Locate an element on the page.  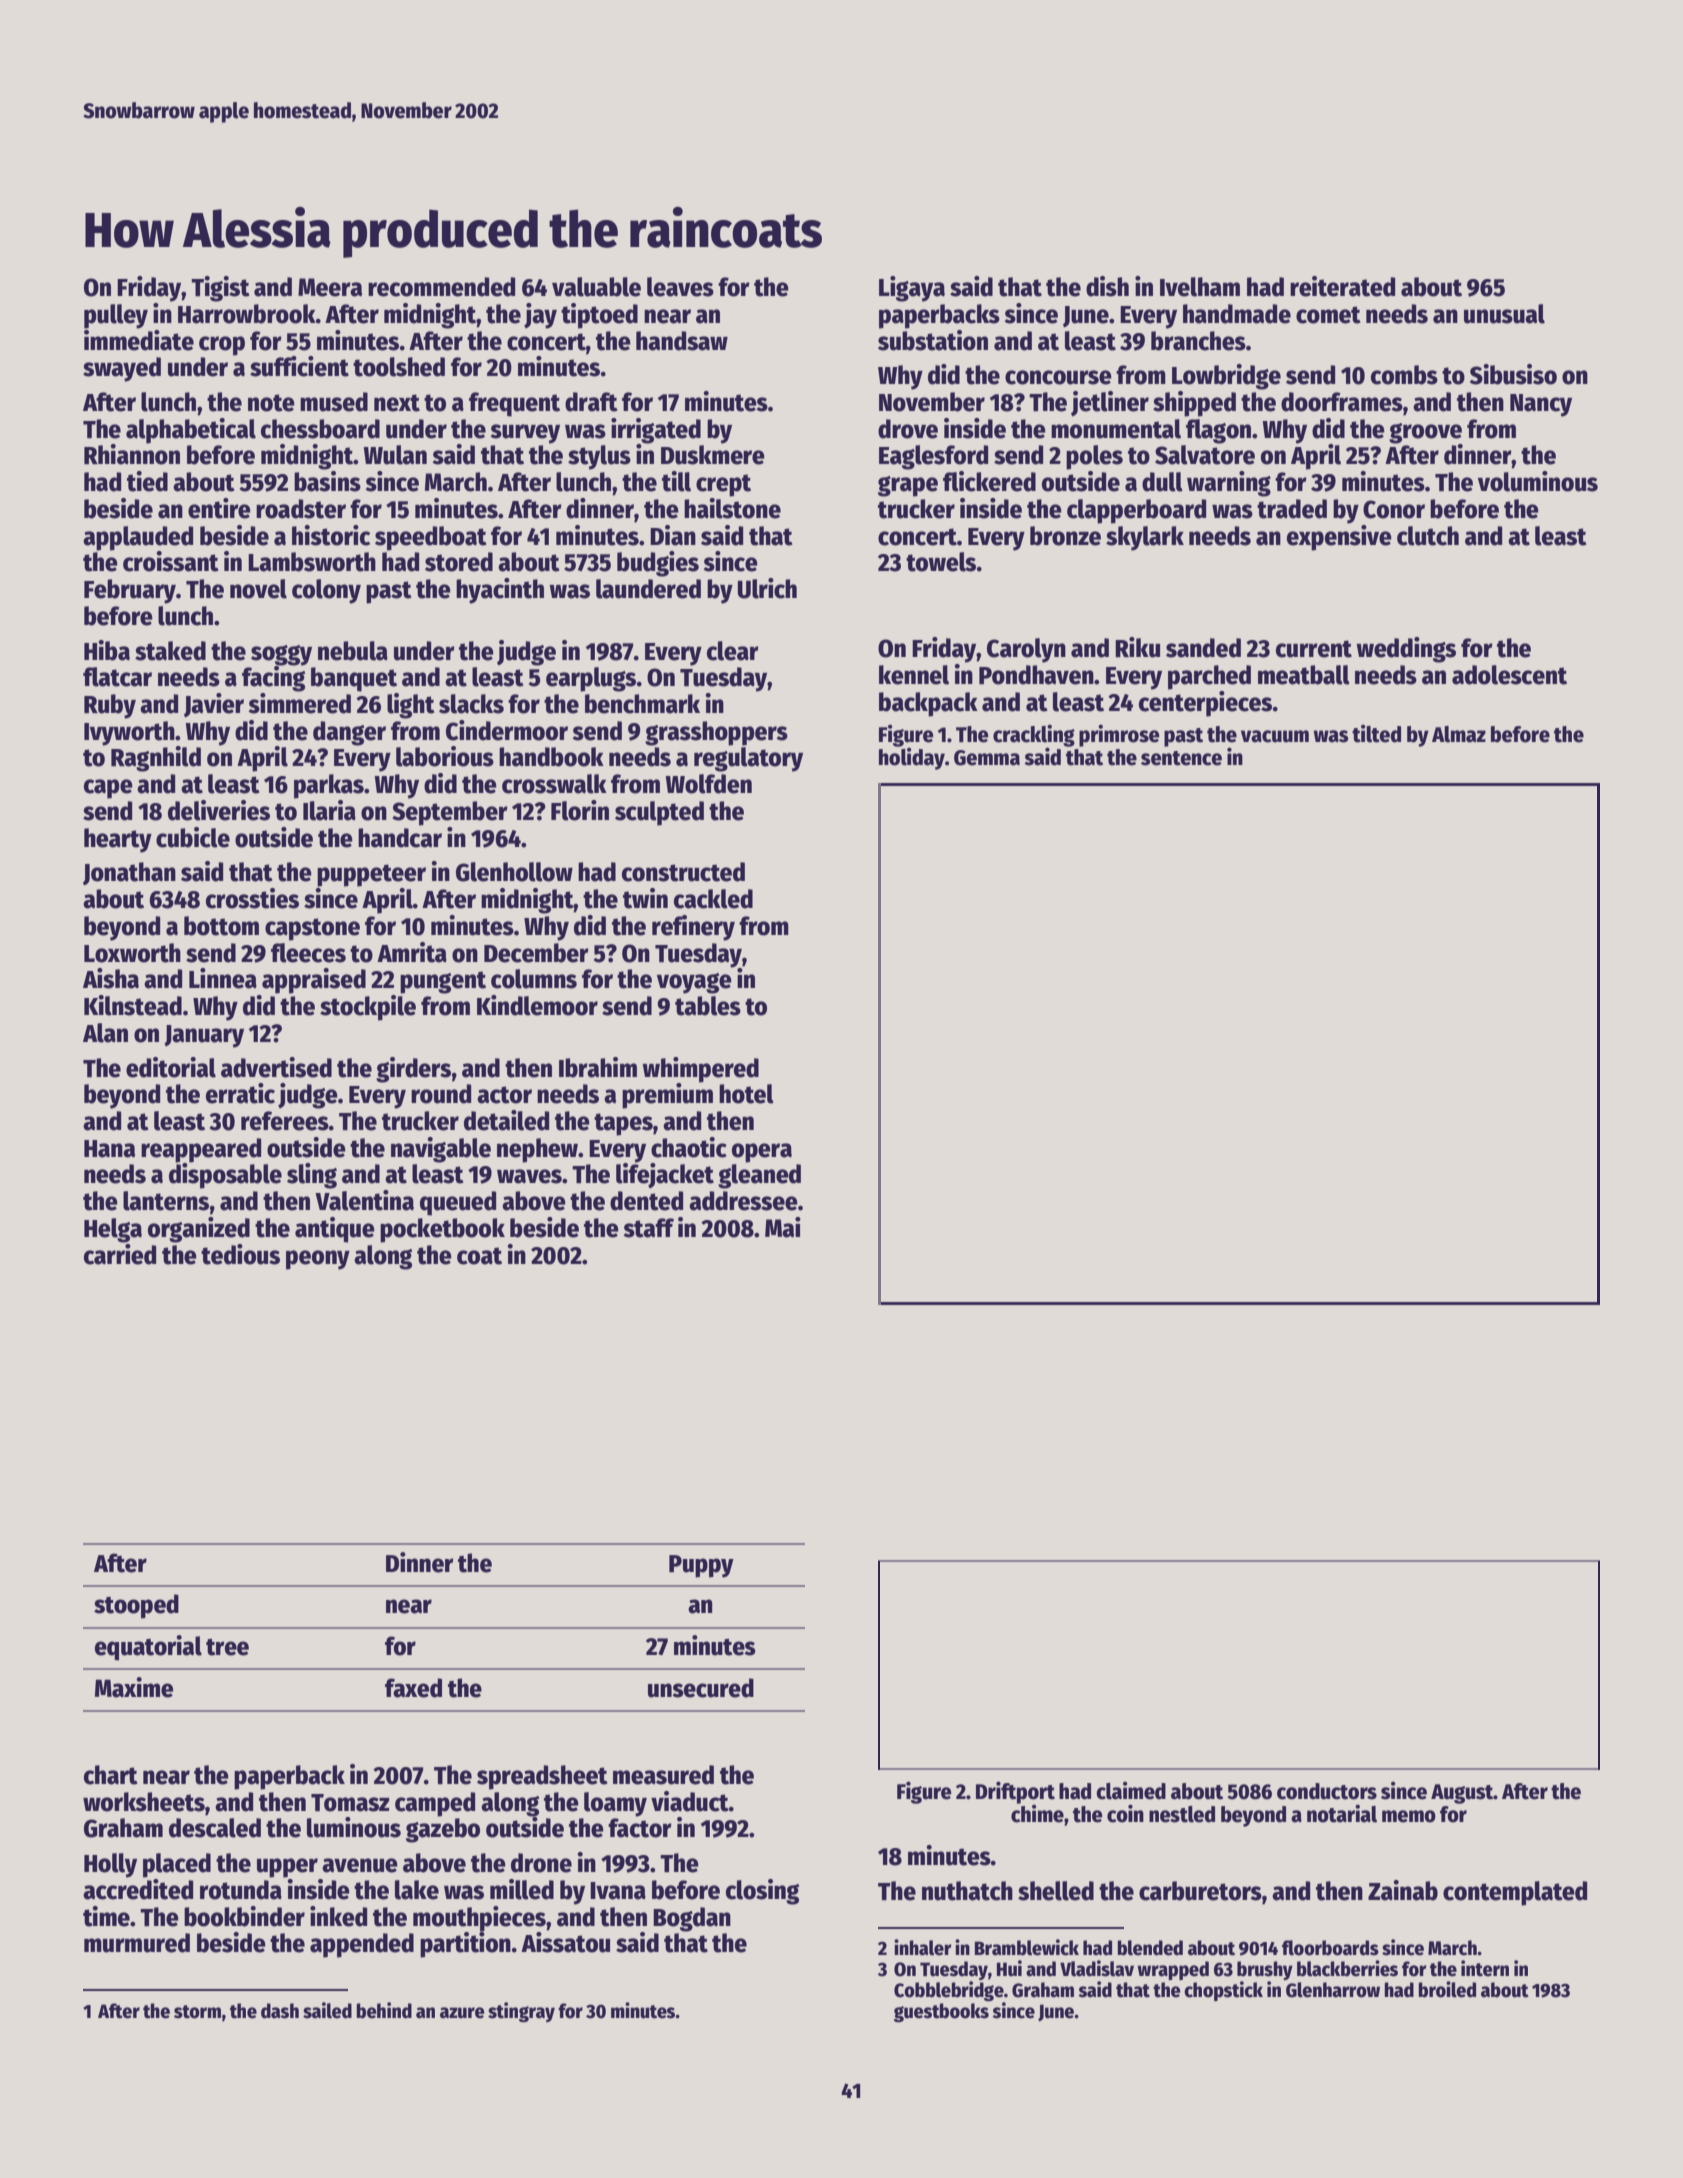
Valentina is located at coordinates (364, 1200).
